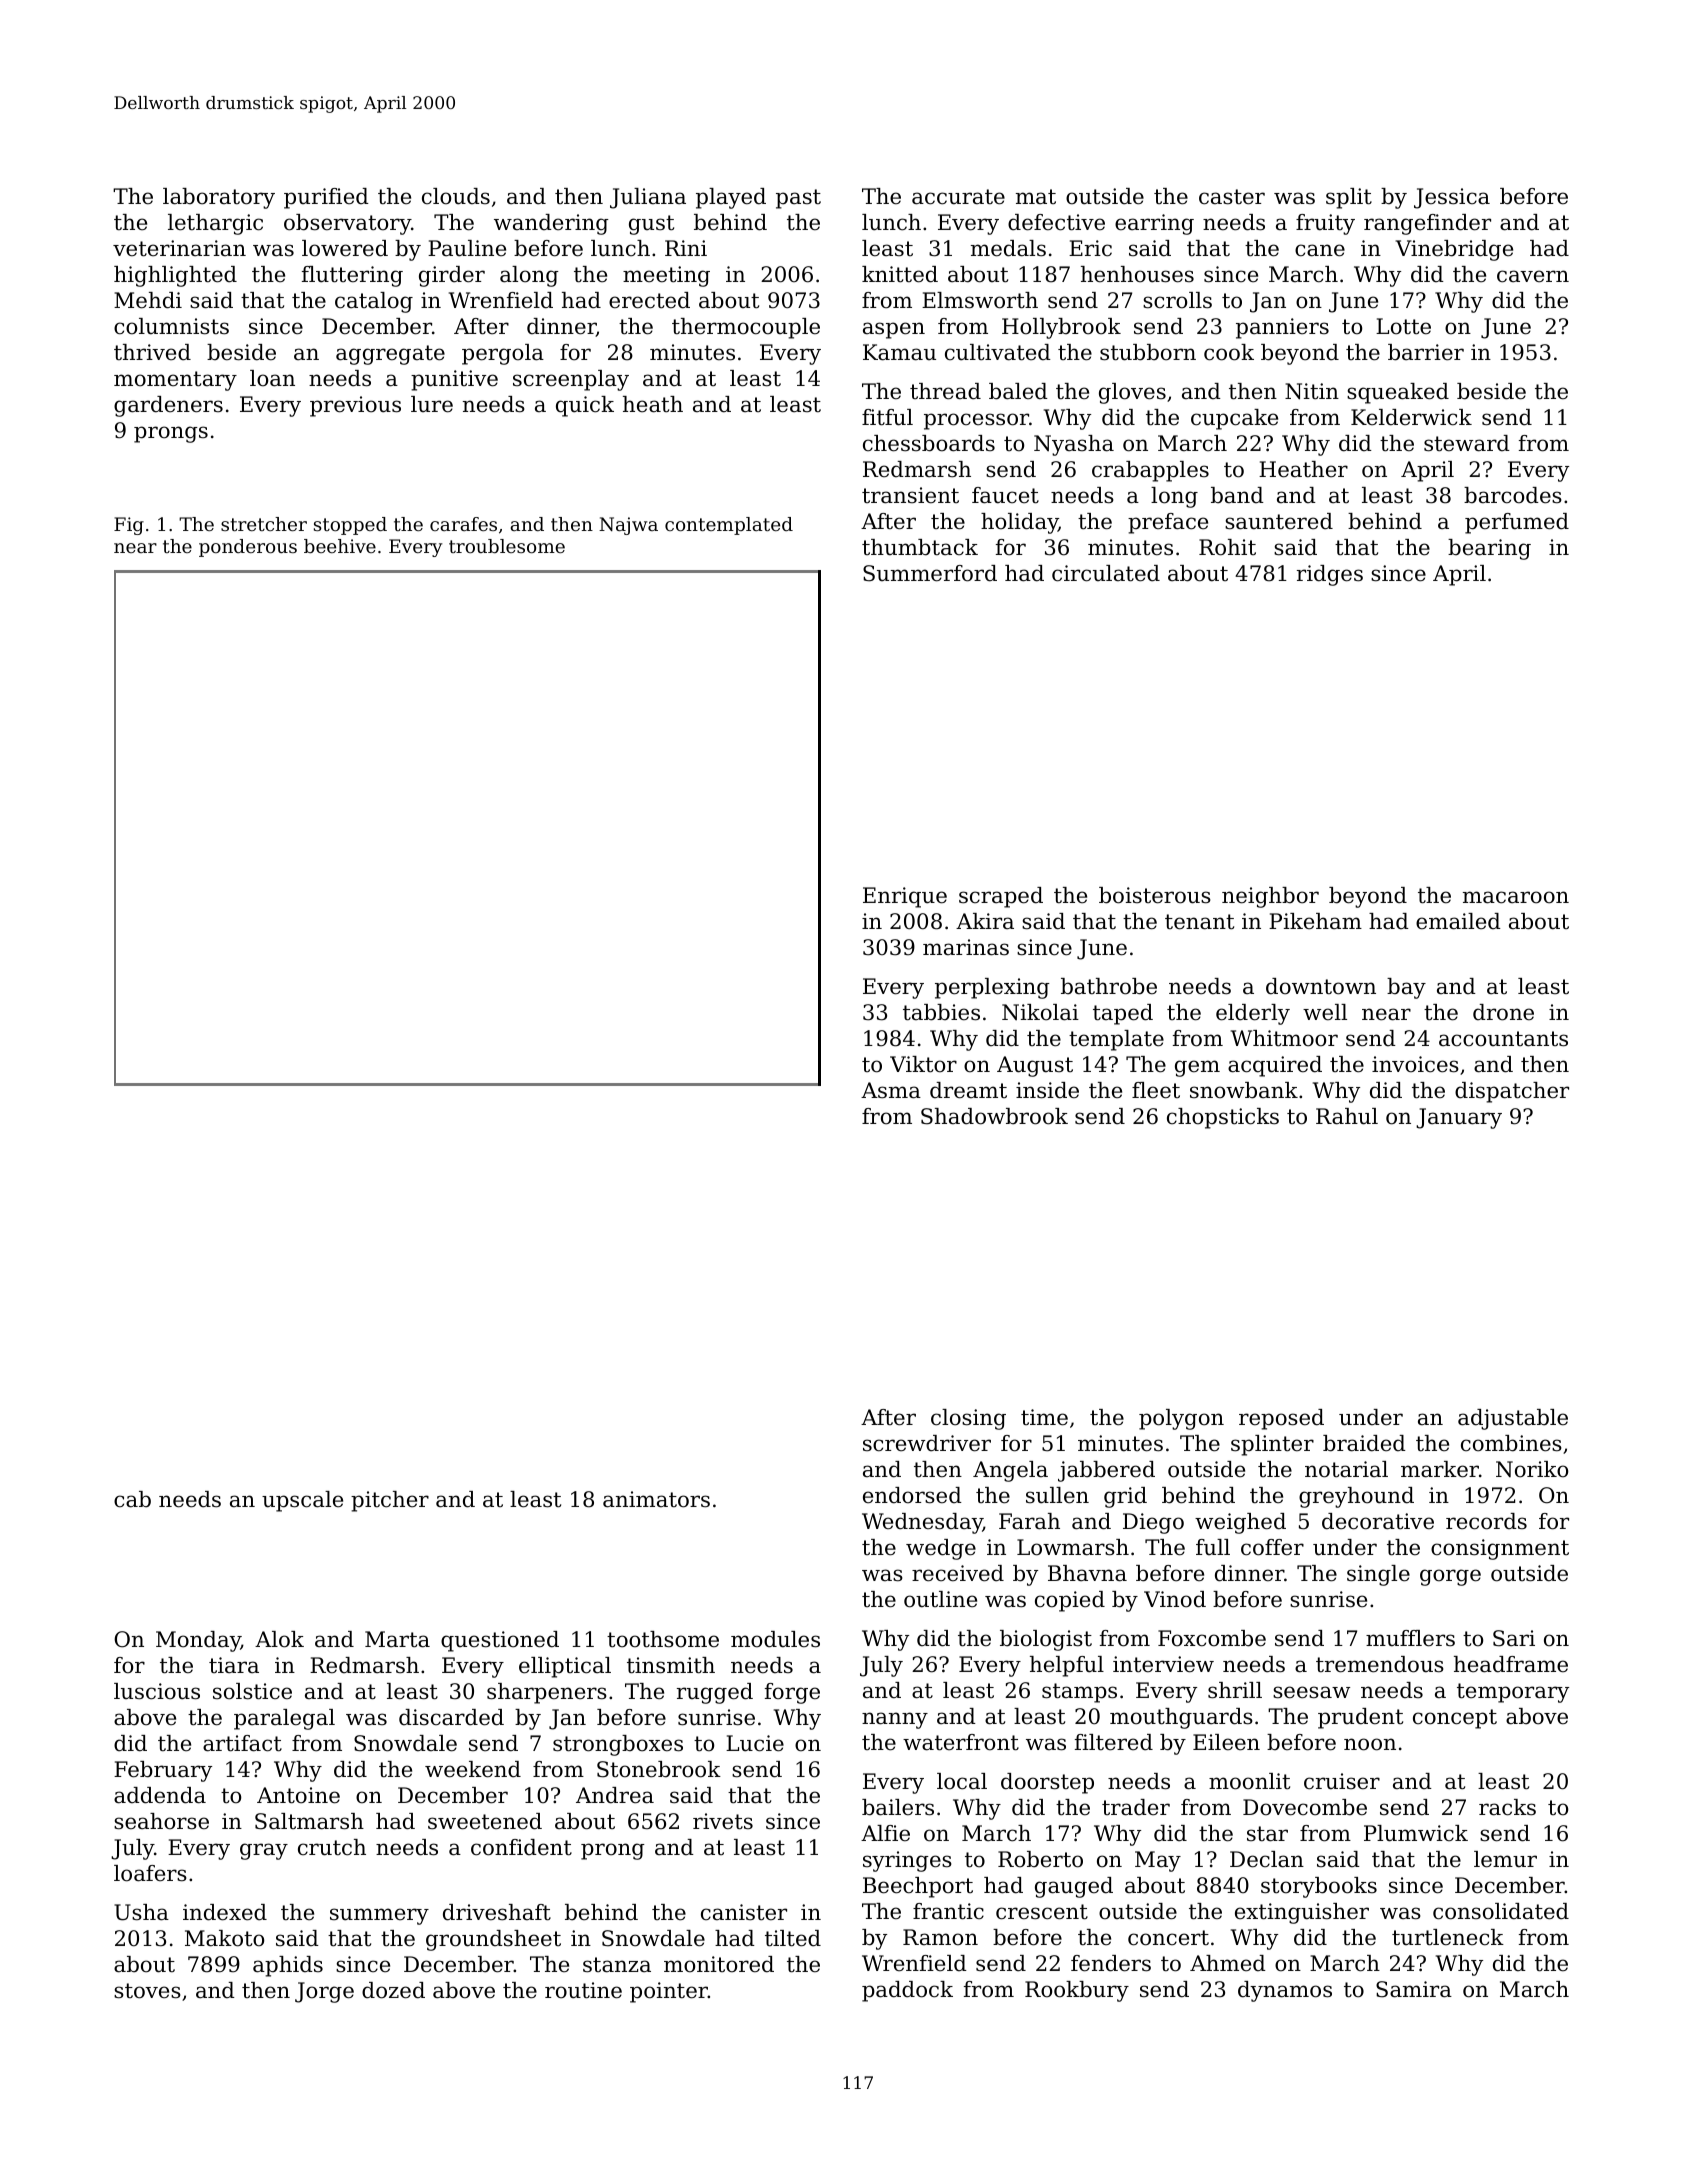 This screenshot has width=1683, height=2178. What do you see at coordinates (352, 276) in the screenshot?
I see `fluttering` at bounding box center [352, 276].
